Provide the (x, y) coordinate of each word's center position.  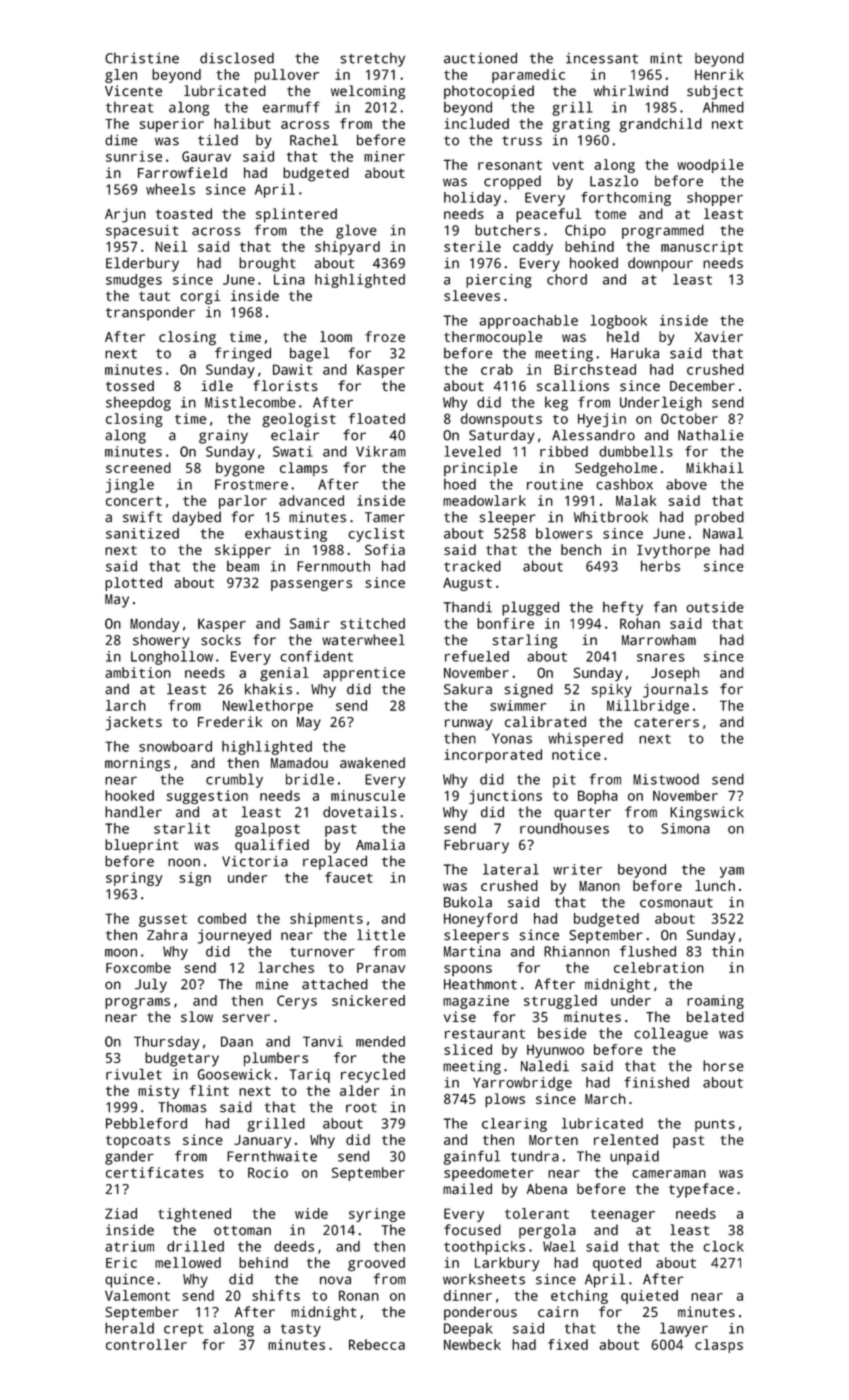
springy (134, 879)
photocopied (489, 92)
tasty (300, 1330)
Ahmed (723, 107)
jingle (130, 485)
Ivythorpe (673, 551)
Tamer (385, 517)
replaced (335, 862)
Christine (142, 58)
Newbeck (472, 1344)
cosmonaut (676, 903)
